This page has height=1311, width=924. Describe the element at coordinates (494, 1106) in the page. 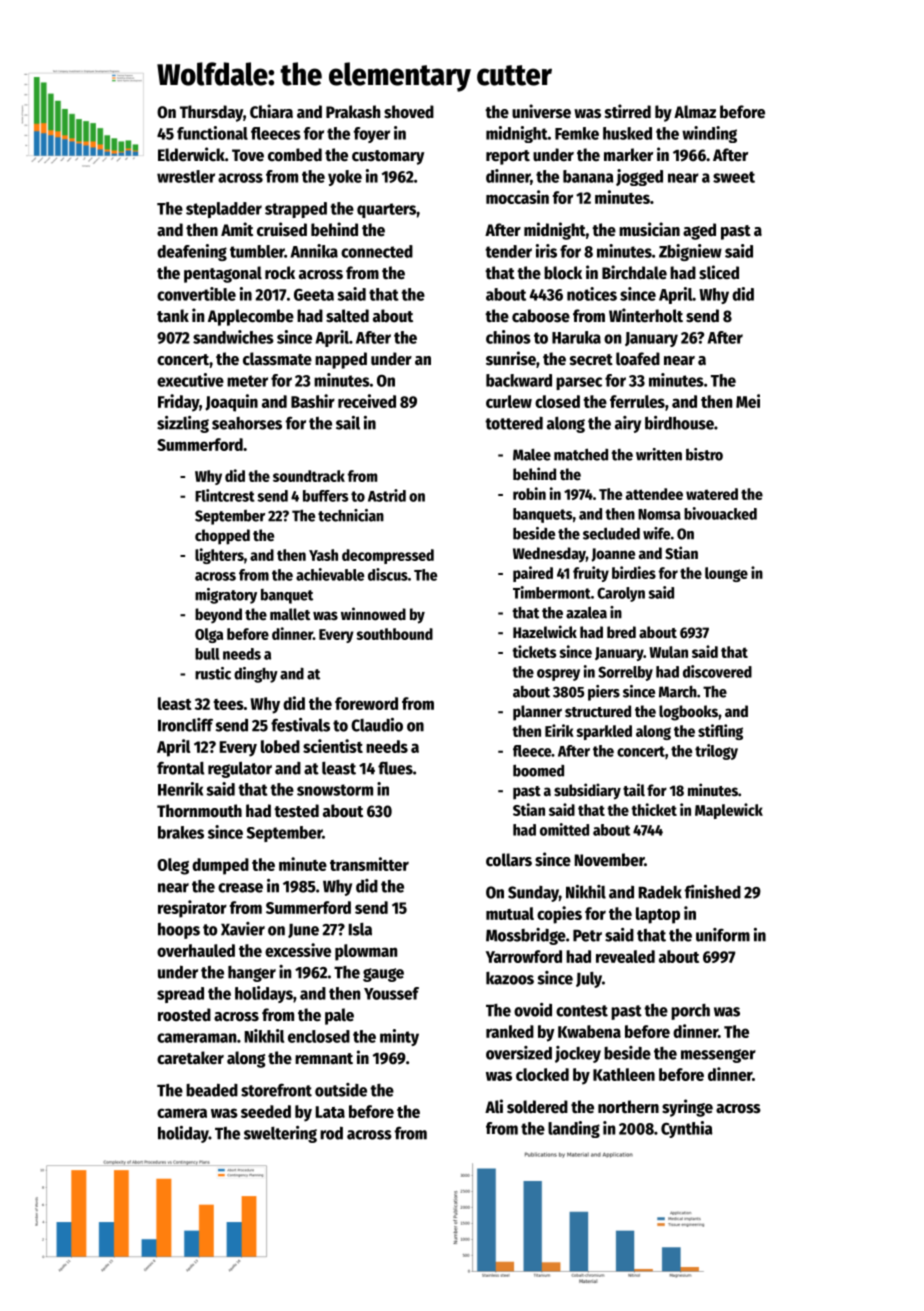

I see `Ali` at that location.
